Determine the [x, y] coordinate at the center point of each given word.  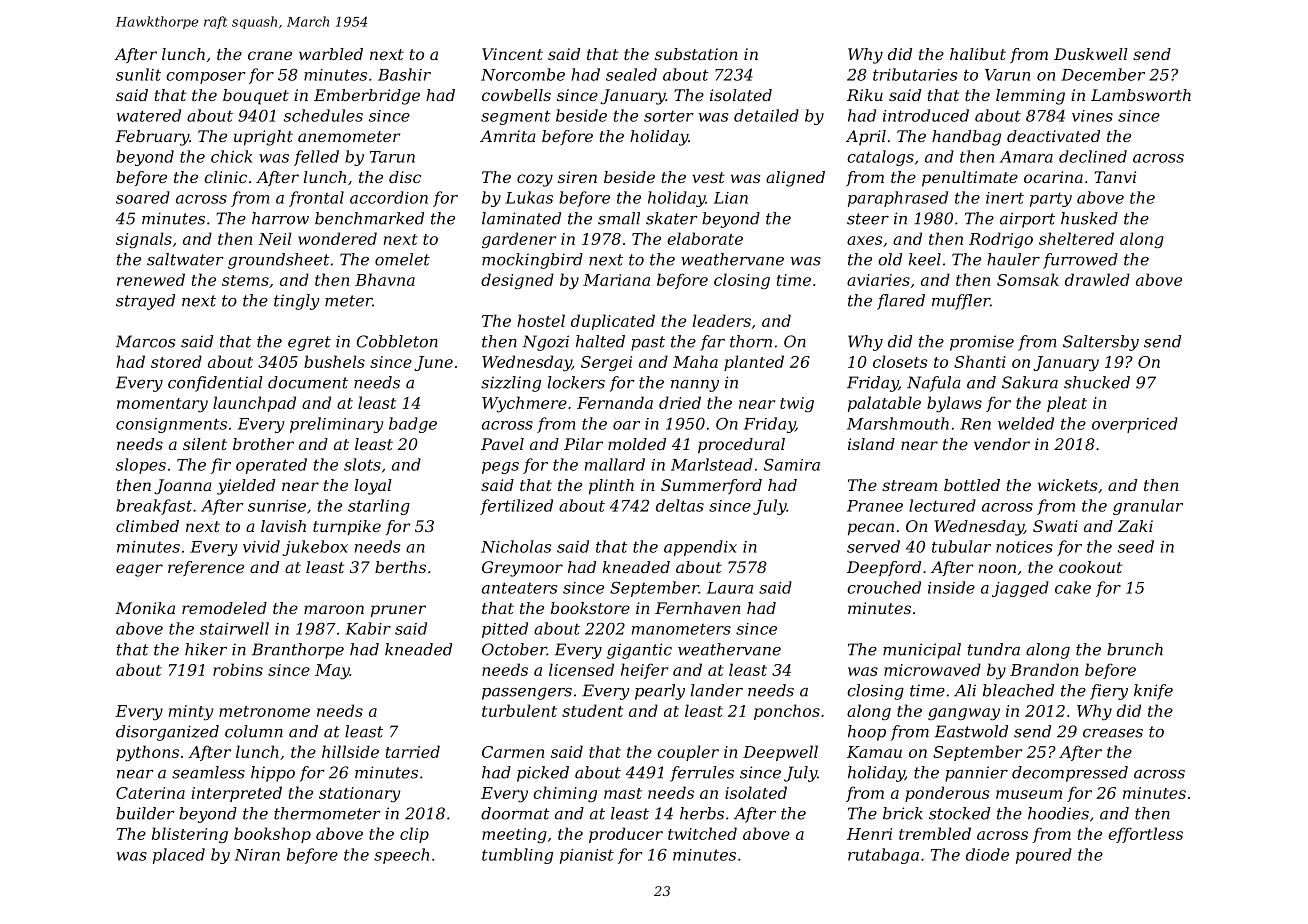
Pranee [875, 506]
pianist [587, 856]
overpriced [1135, 425]
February [152, 138]
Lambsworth [1141, 95]
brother [263, 444]
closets [900, 361]
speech [401, 856]
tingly [297, 302]
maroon [334, 609]
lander [717, 690]
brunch [1135, 649]
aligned [795, 179]
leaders [722, 320]
